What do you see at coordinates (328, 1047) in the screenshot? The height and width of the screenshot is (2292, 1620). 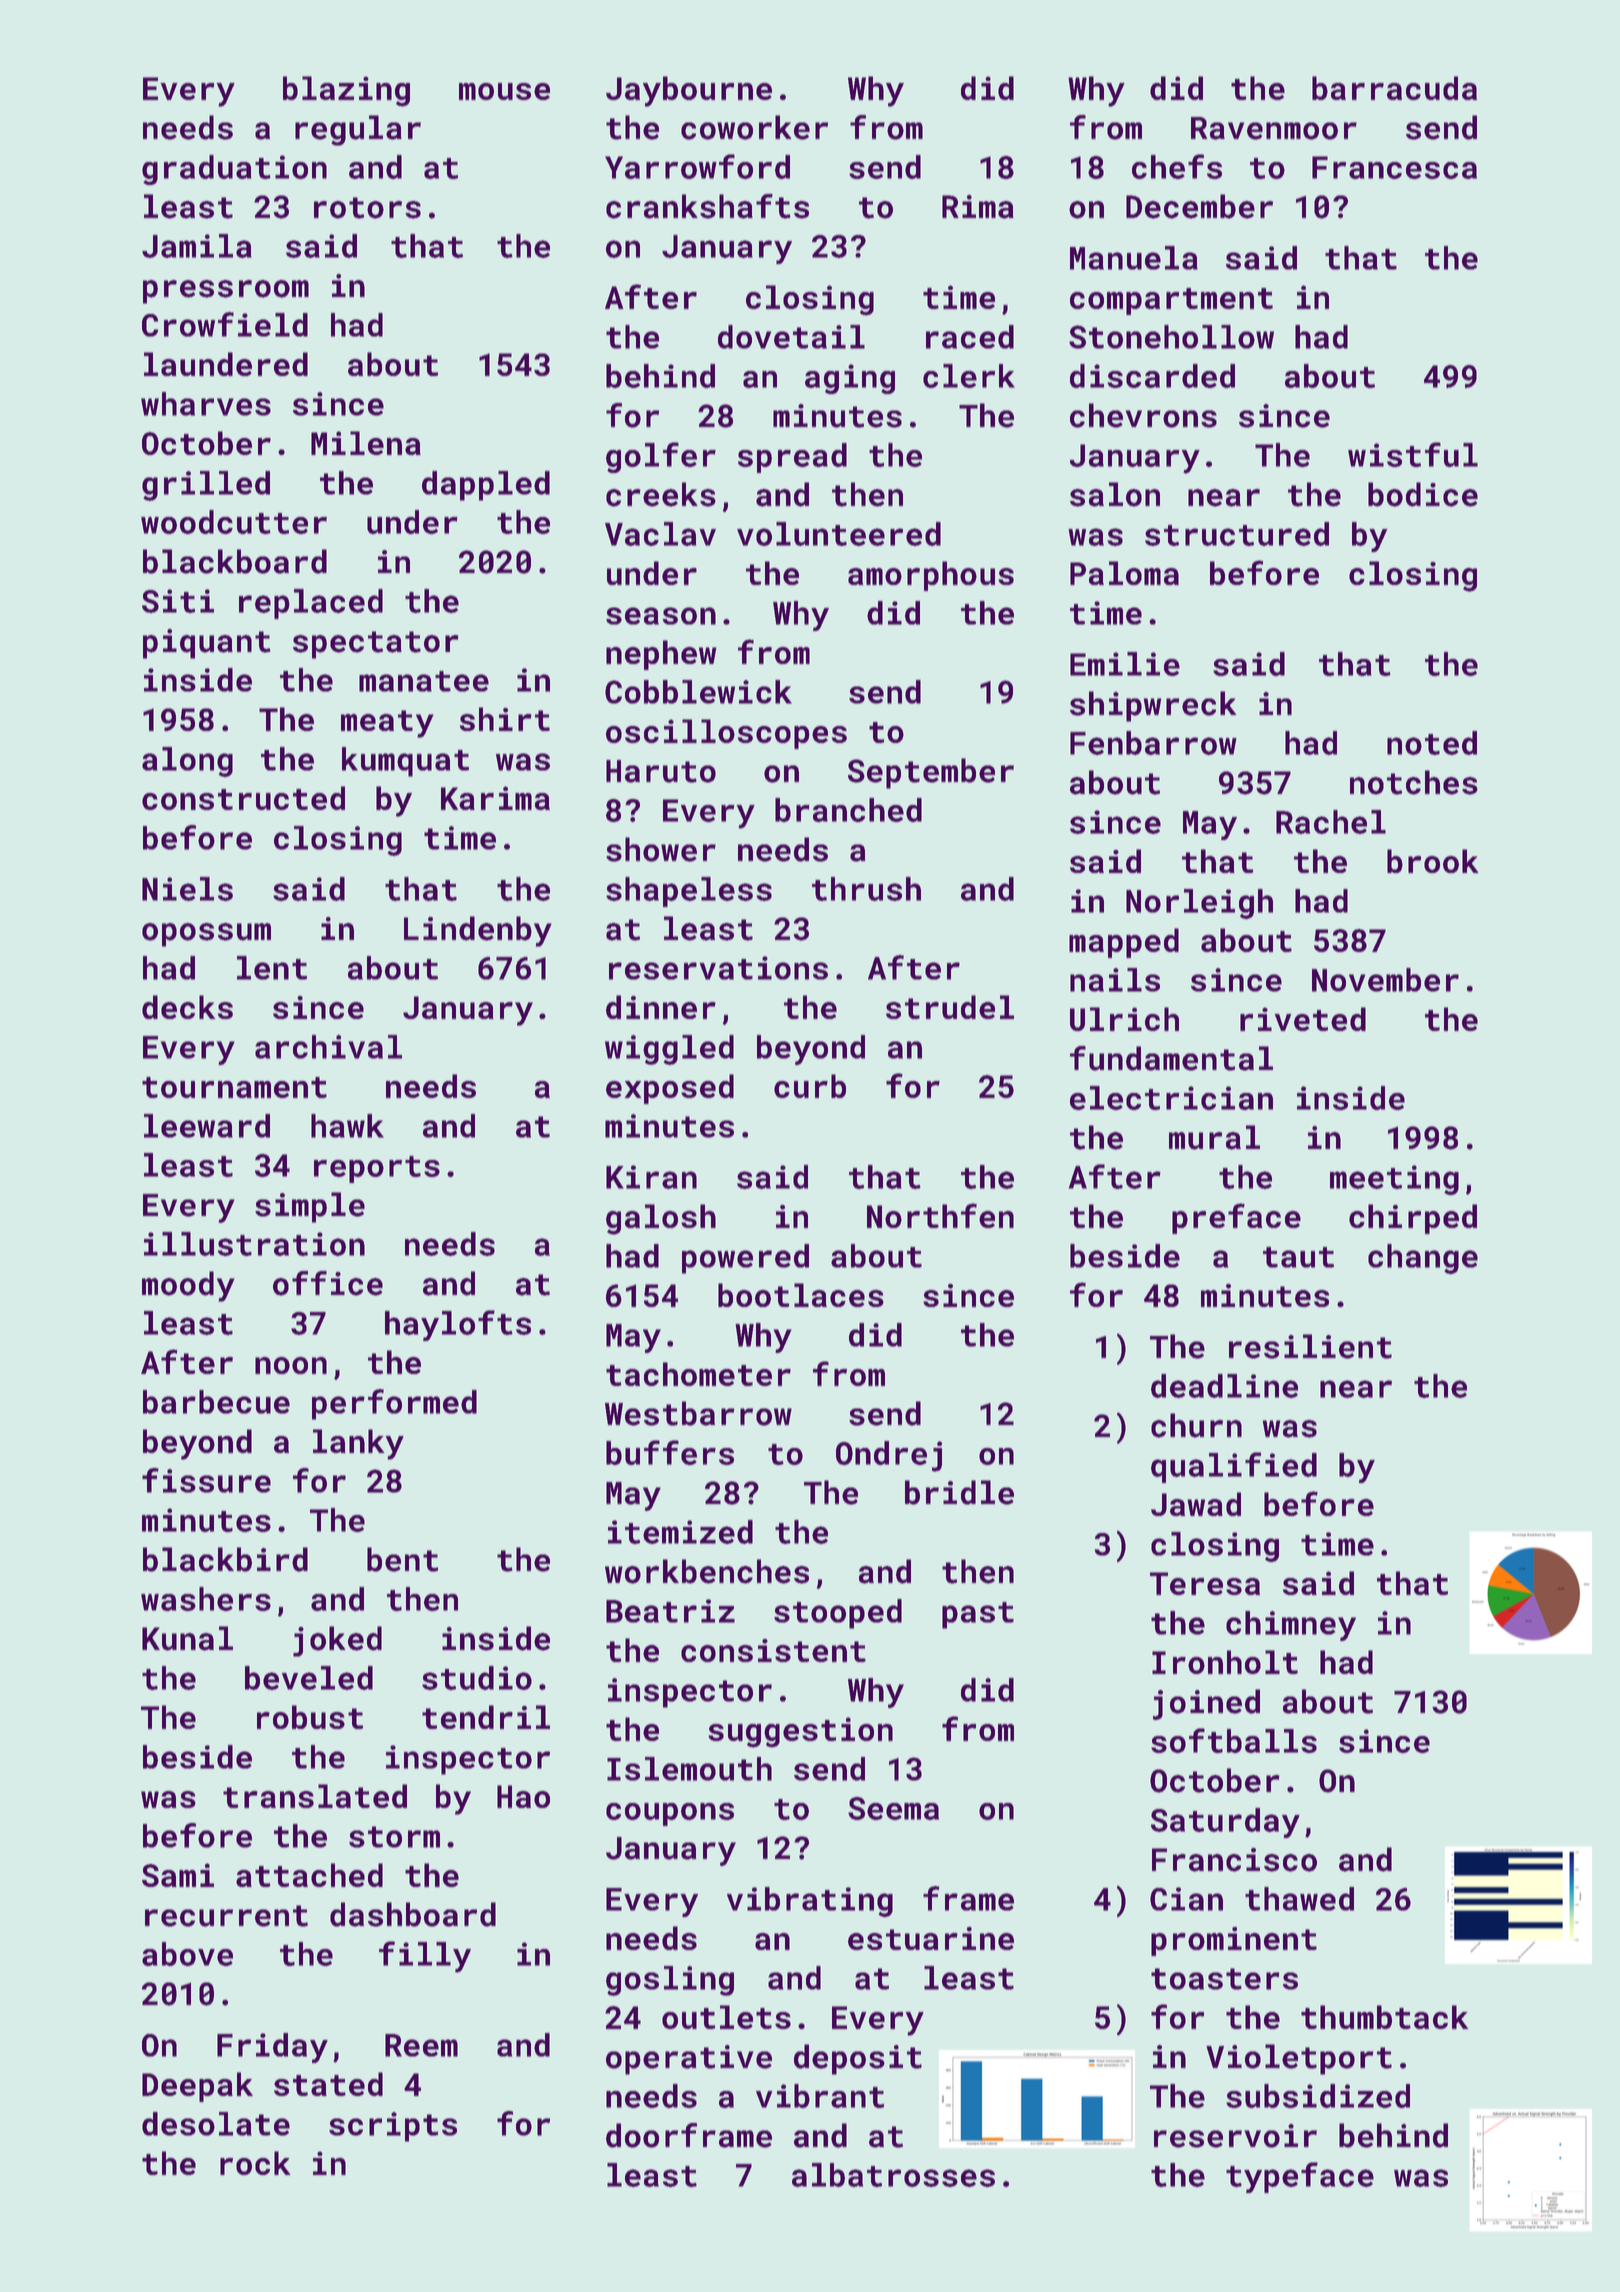 I see `archival` at bounding box center [328, 1047].
